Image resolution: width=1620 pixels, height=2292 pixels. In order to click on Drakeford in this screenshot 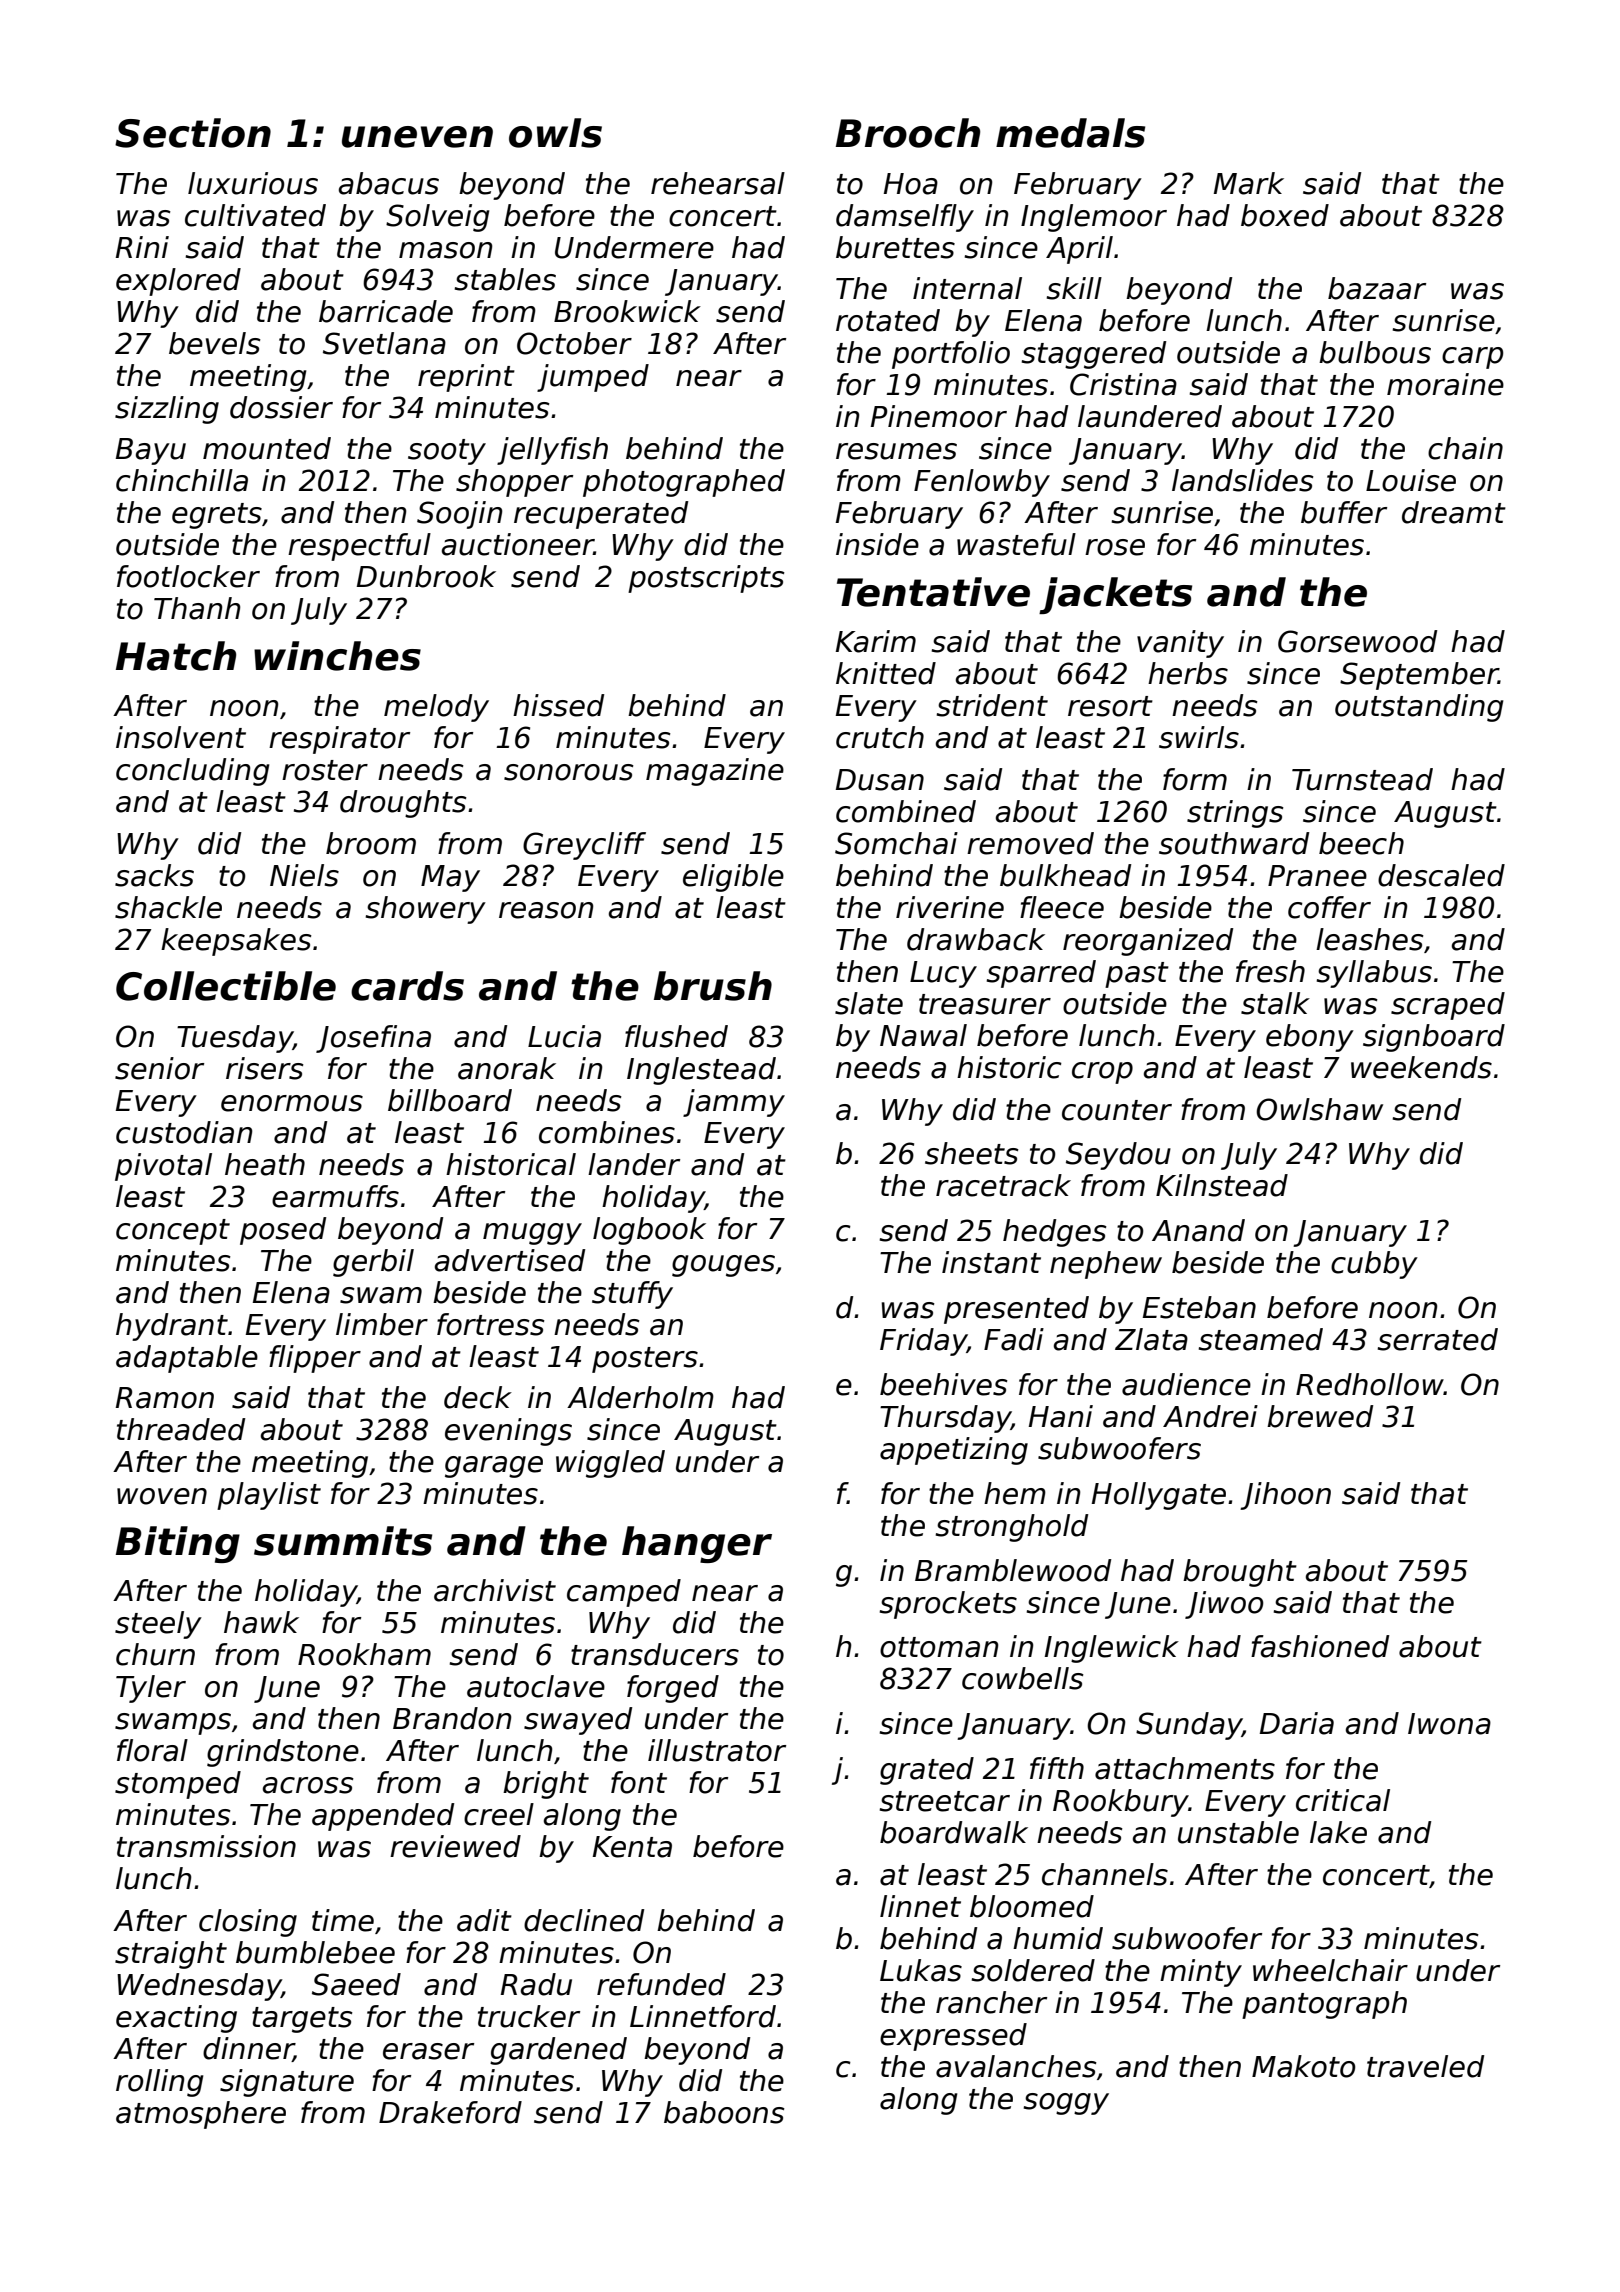, I will do `click(450, 2112)`.
